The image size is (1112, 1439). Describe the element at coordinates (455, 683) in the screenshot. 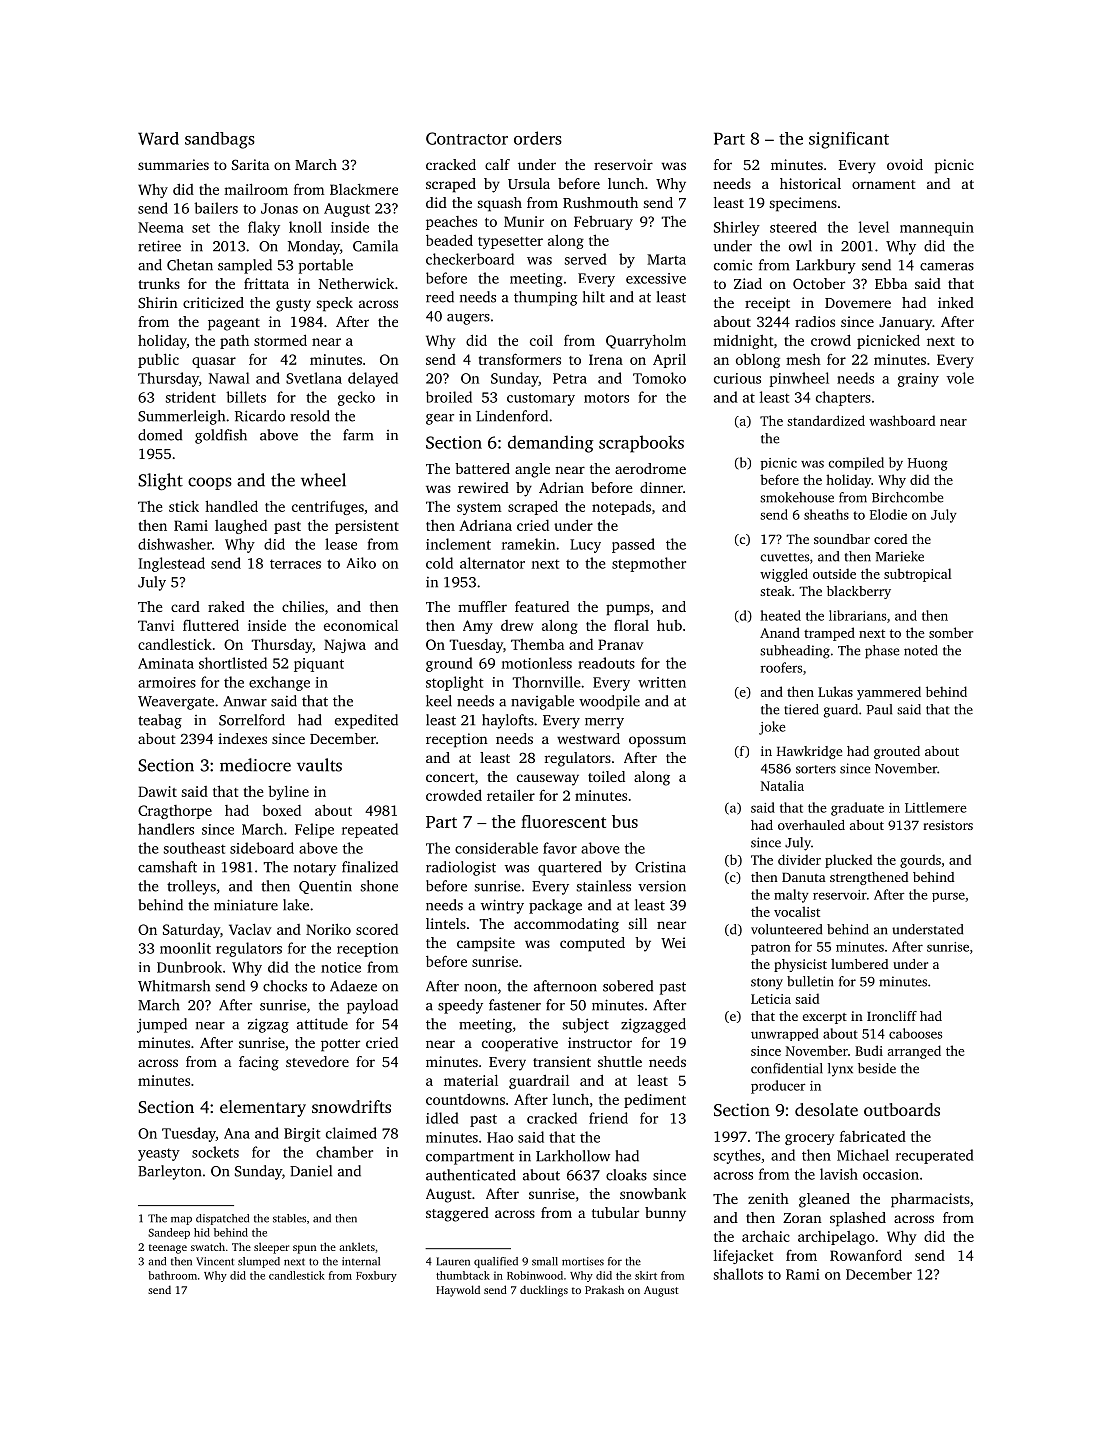

I see `stoplight` at that location.
